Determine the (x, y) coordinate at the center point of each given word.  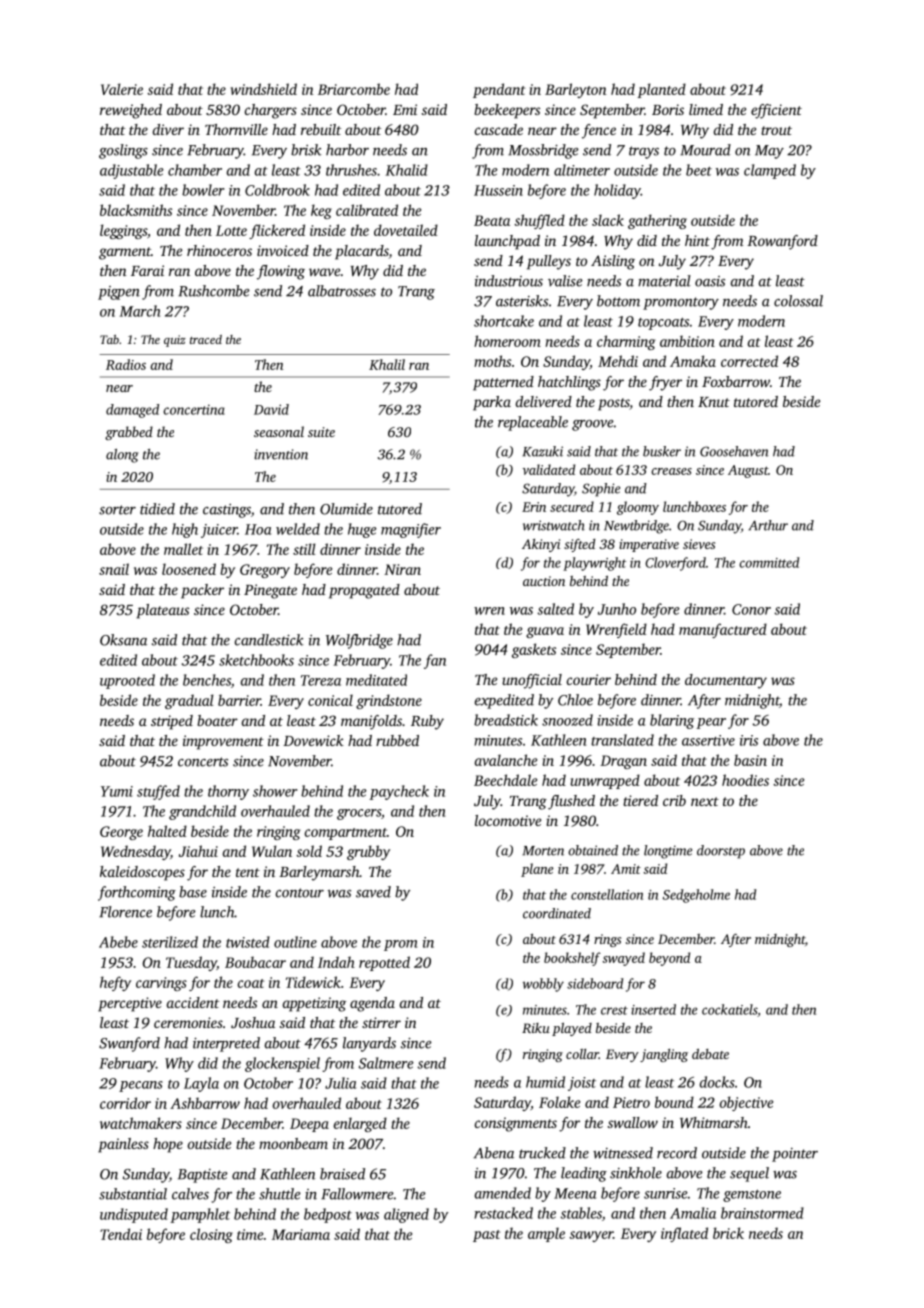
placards (362, 252)
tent (248, 872)
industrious (509, 281)
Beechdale (505, 780)
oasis (710, 281)
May (769, 152)
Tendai (121, 1234)
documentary (726, 681)
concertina (194, 409)
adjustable (131, 171)
